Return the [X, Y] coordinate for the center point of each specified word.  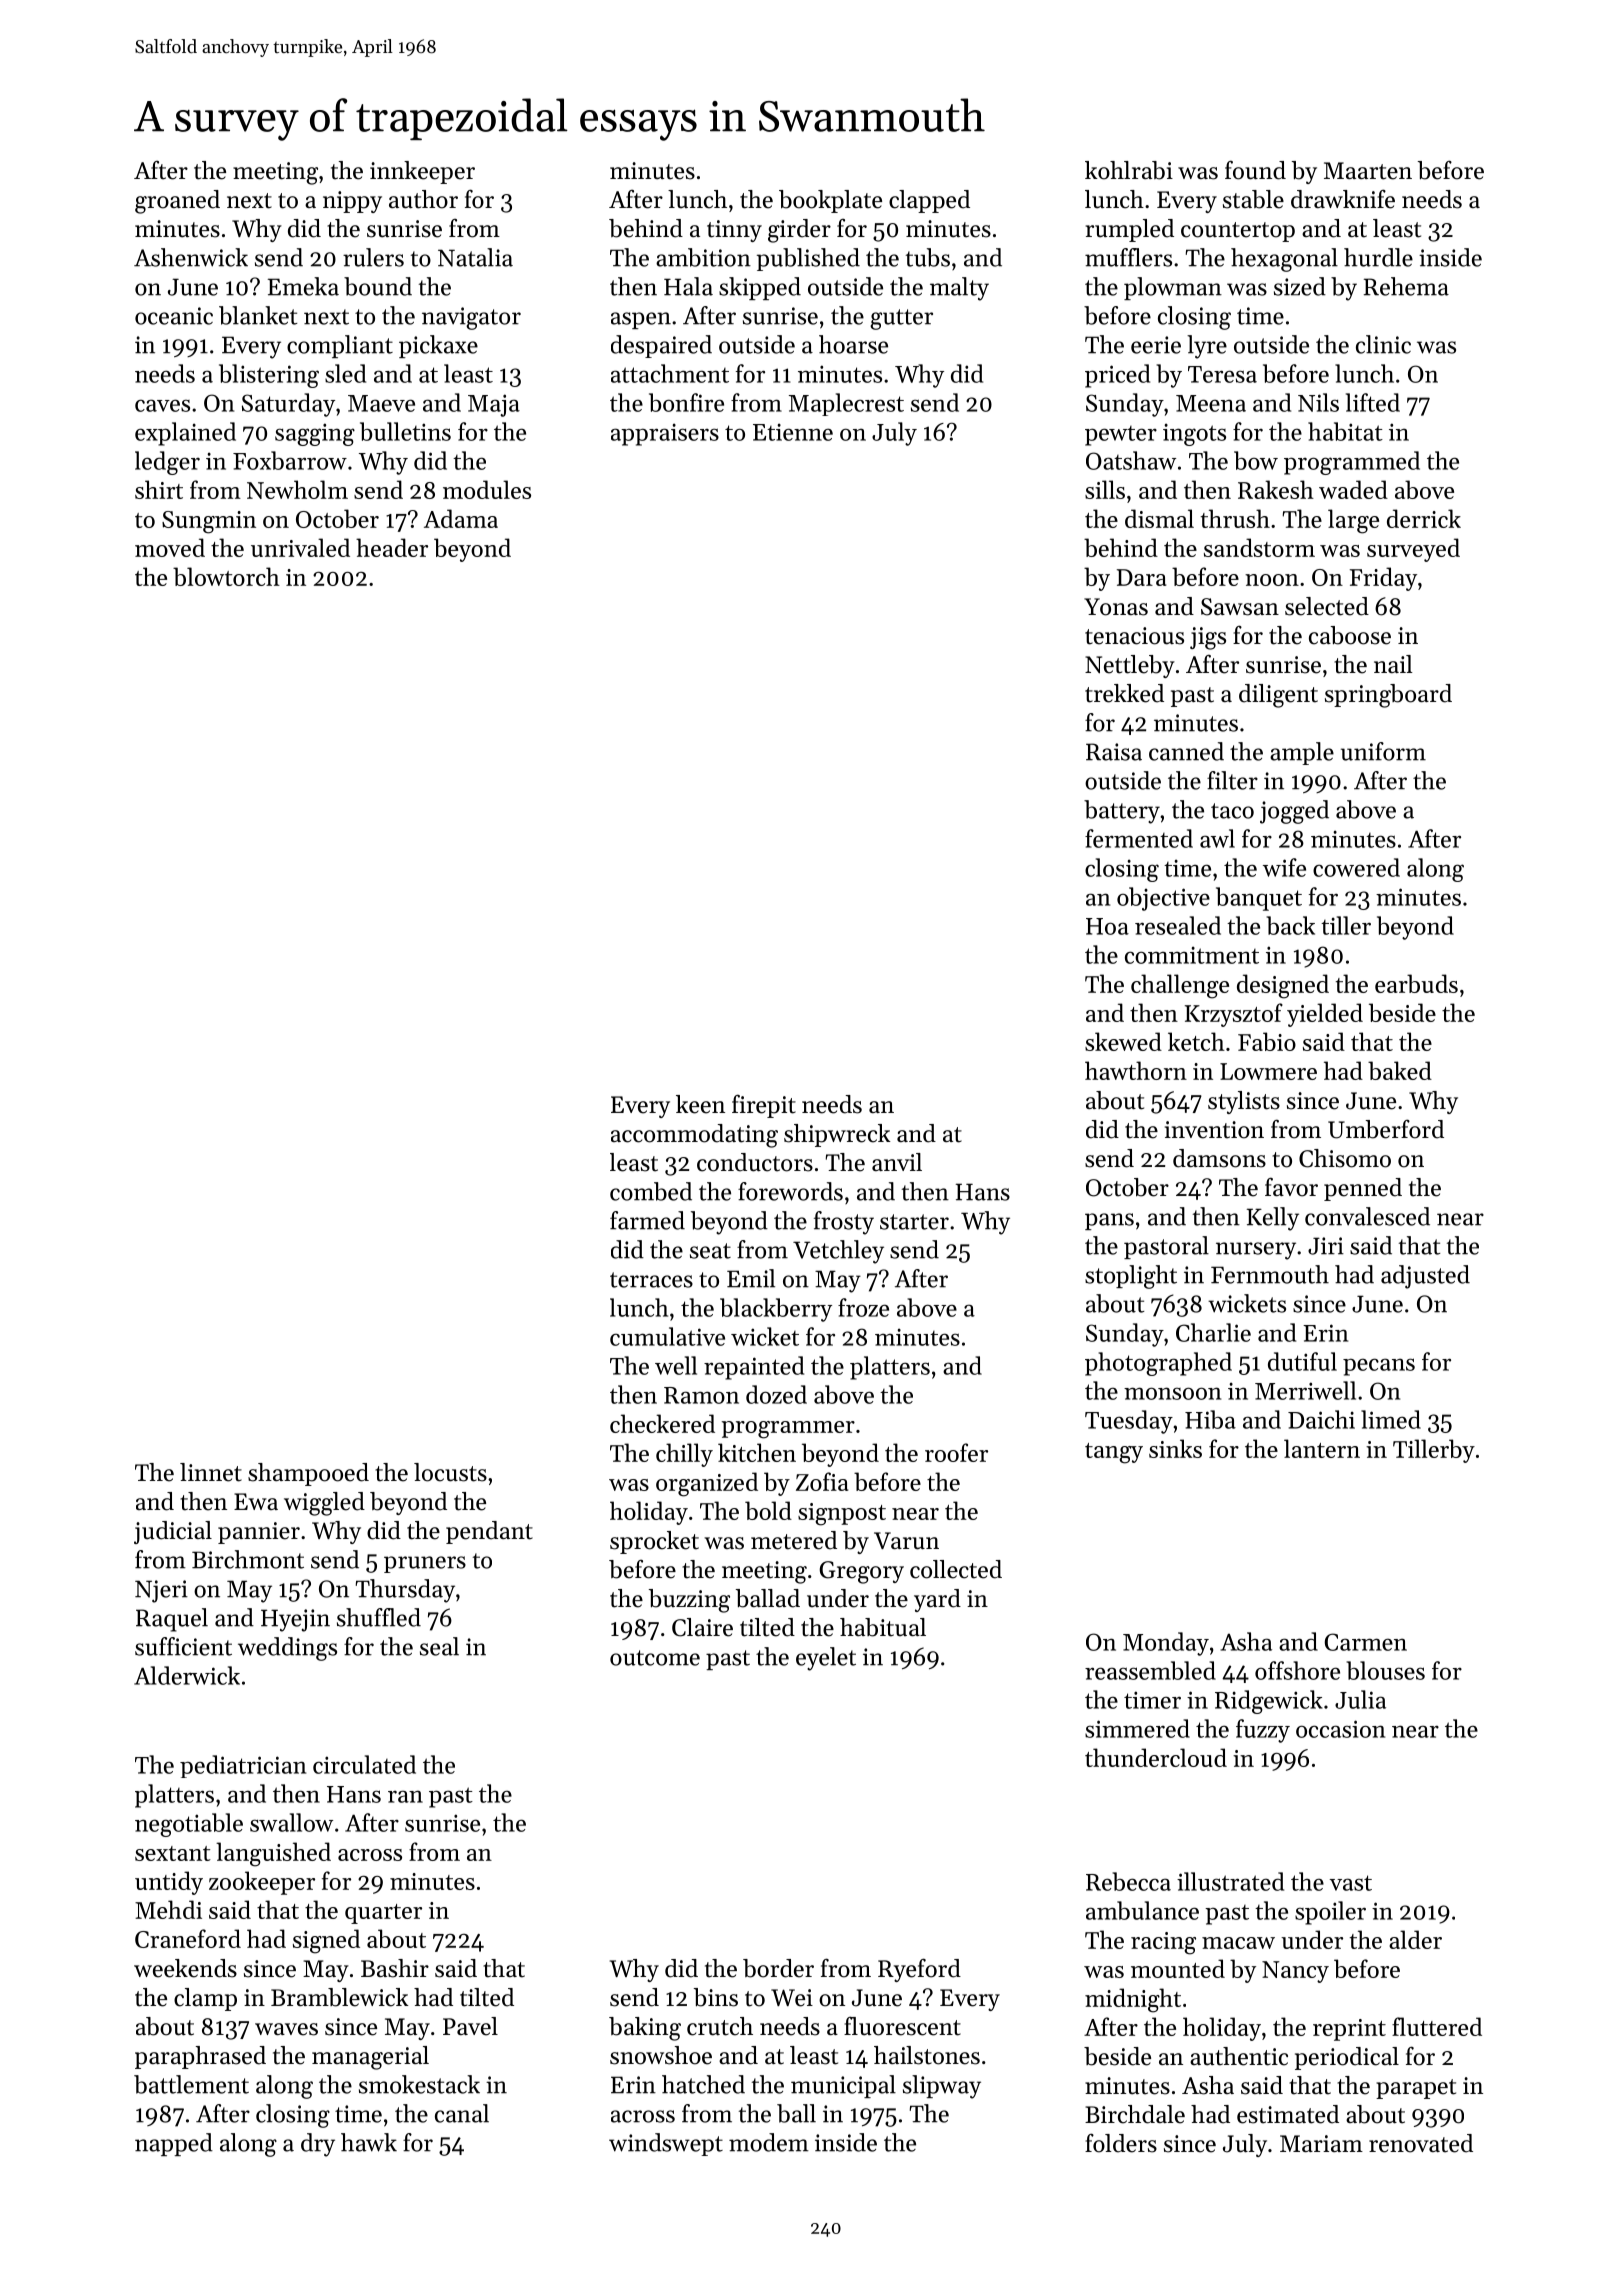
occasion [1340, 1729]
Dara [1141, 577]
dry [318, 2145]
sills [1105, 489]
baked [1400, 1070]
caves [162, 405]
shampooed [308, 1474]
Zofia [822, 1481]
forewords [790, 1191]
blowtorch [226, 576]
